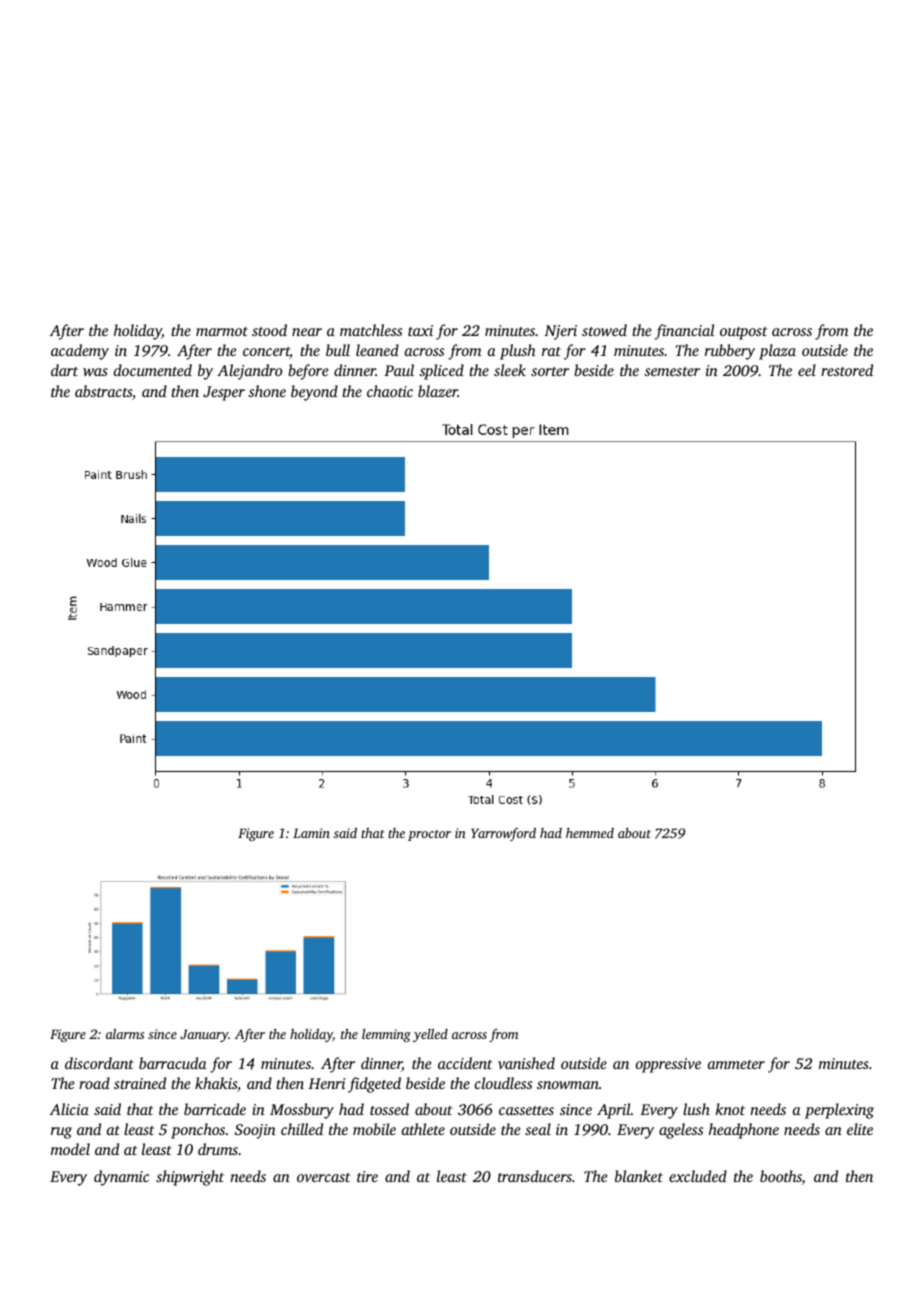  I want to click on semester, so click(672, 371).
